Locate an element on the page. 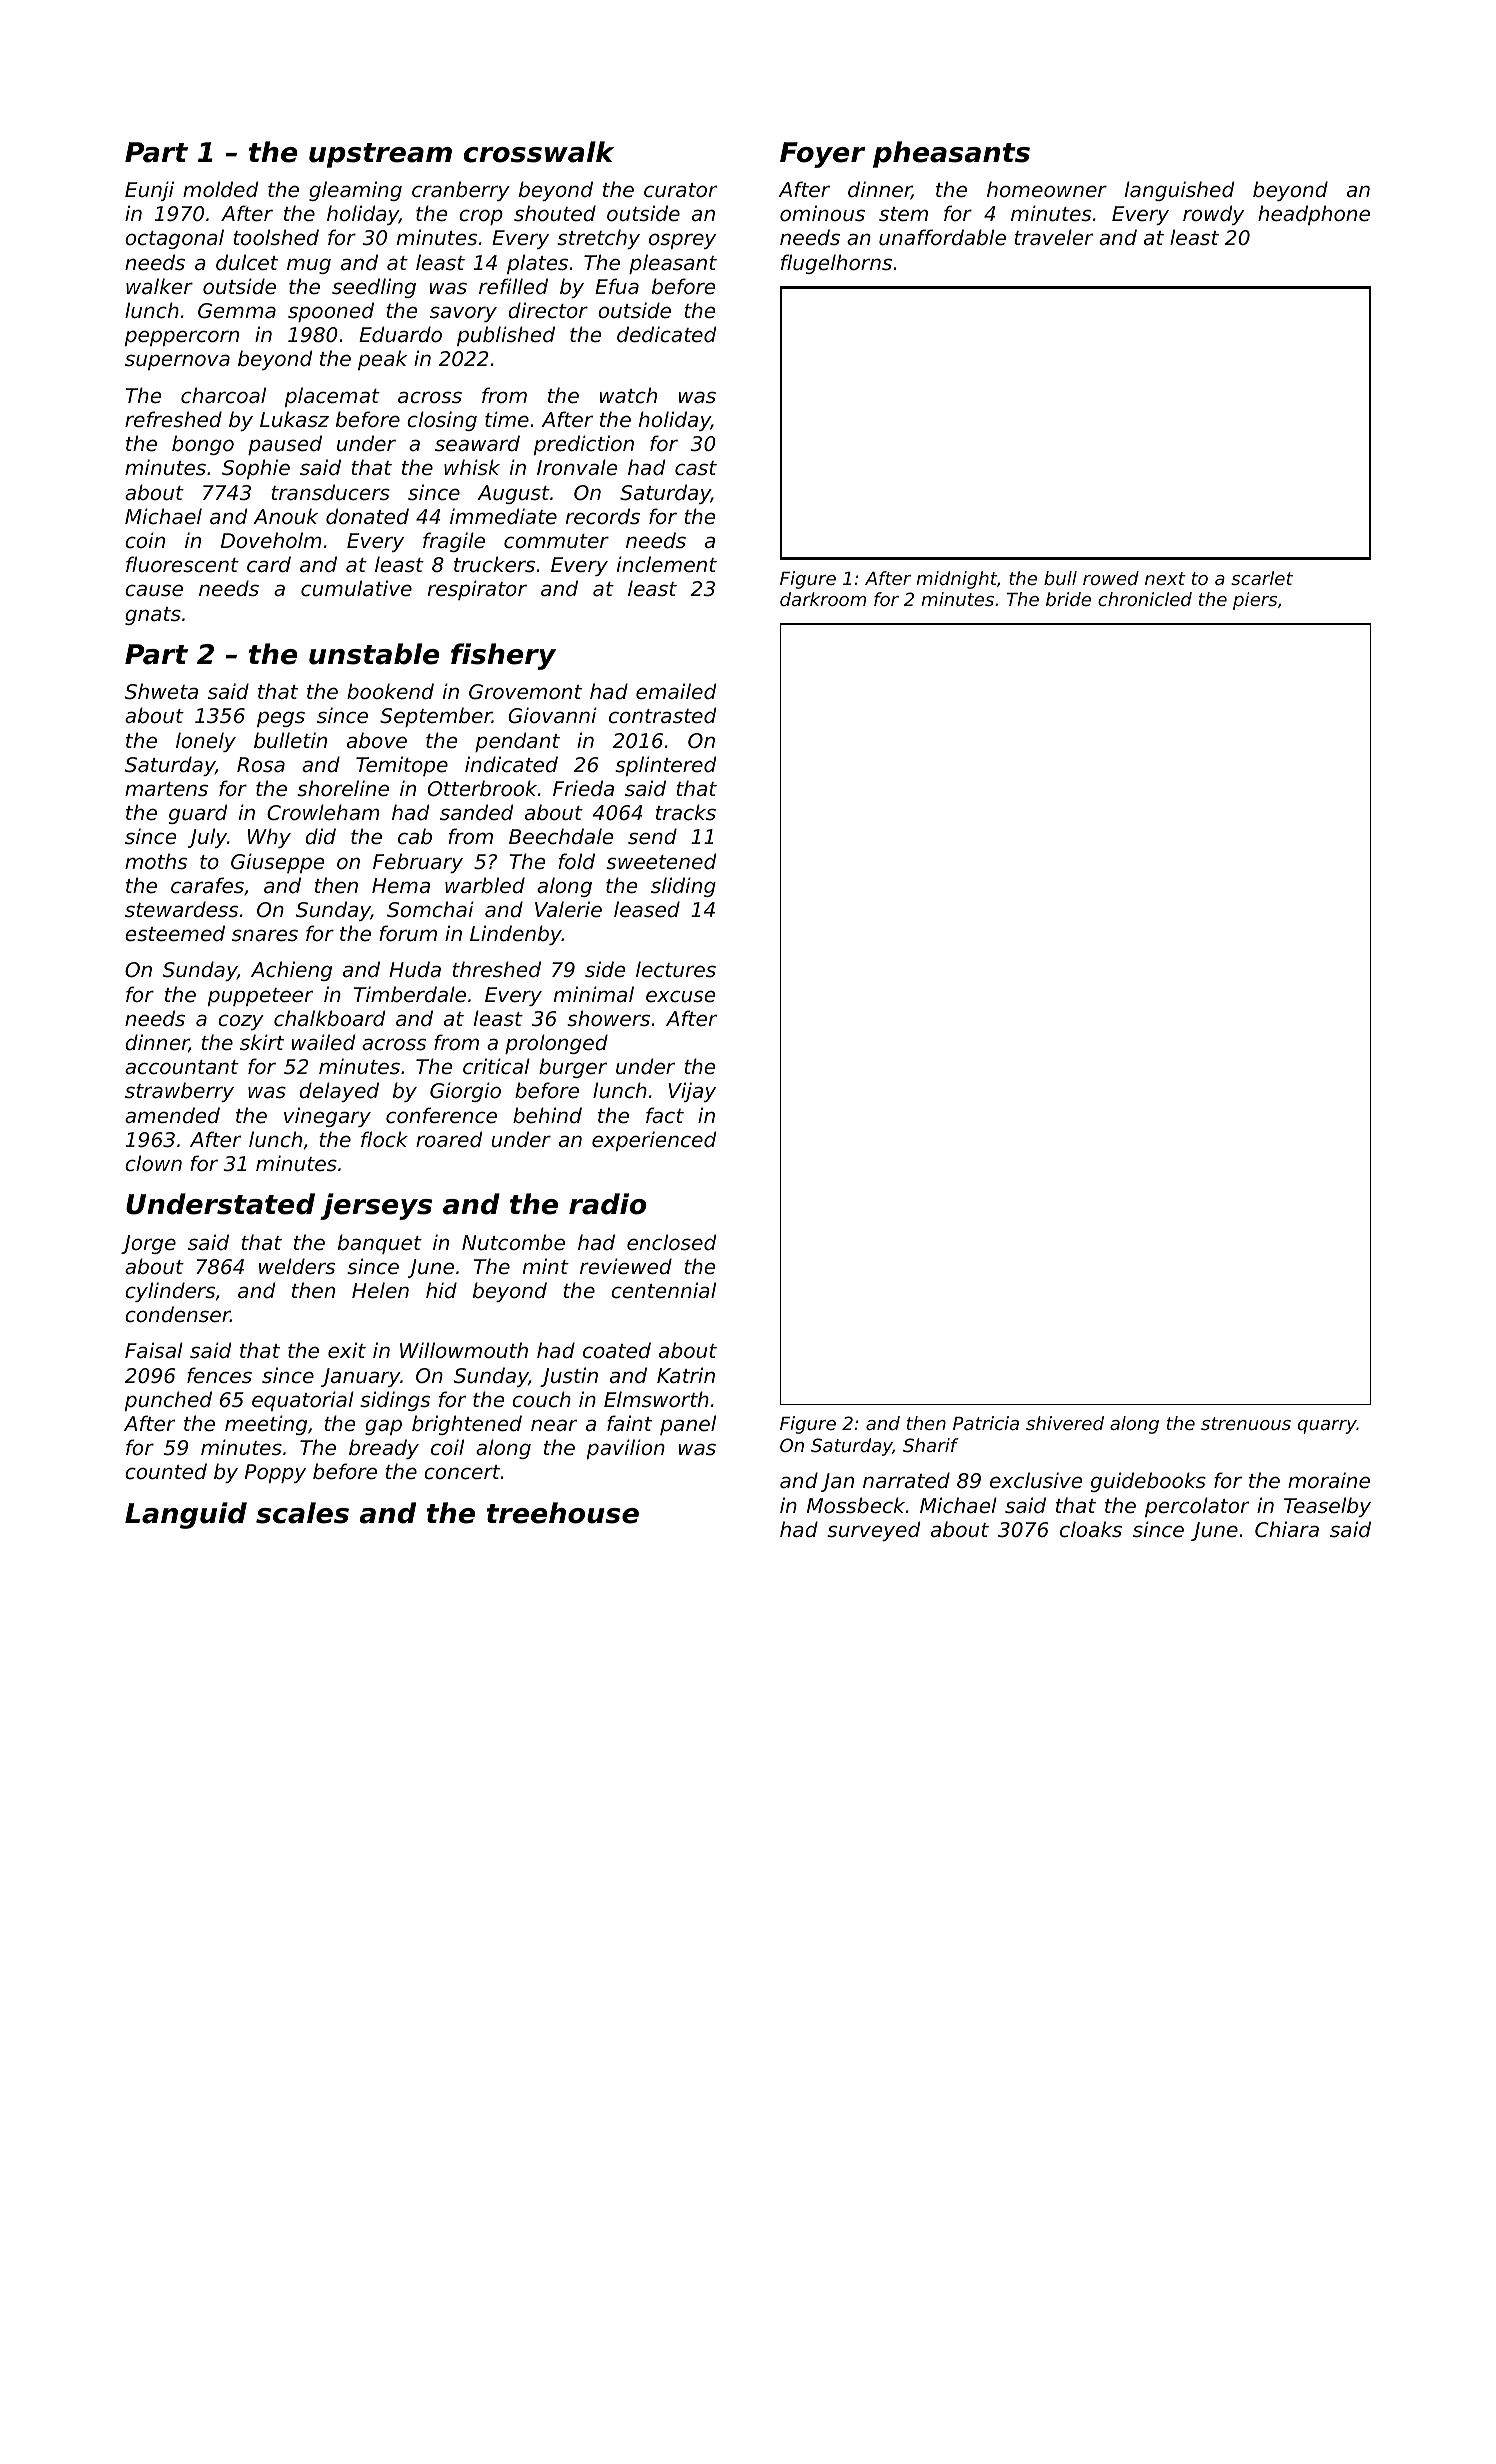 The image size is (1496, 2464). esteemed is located at coordinates (175, 933).
